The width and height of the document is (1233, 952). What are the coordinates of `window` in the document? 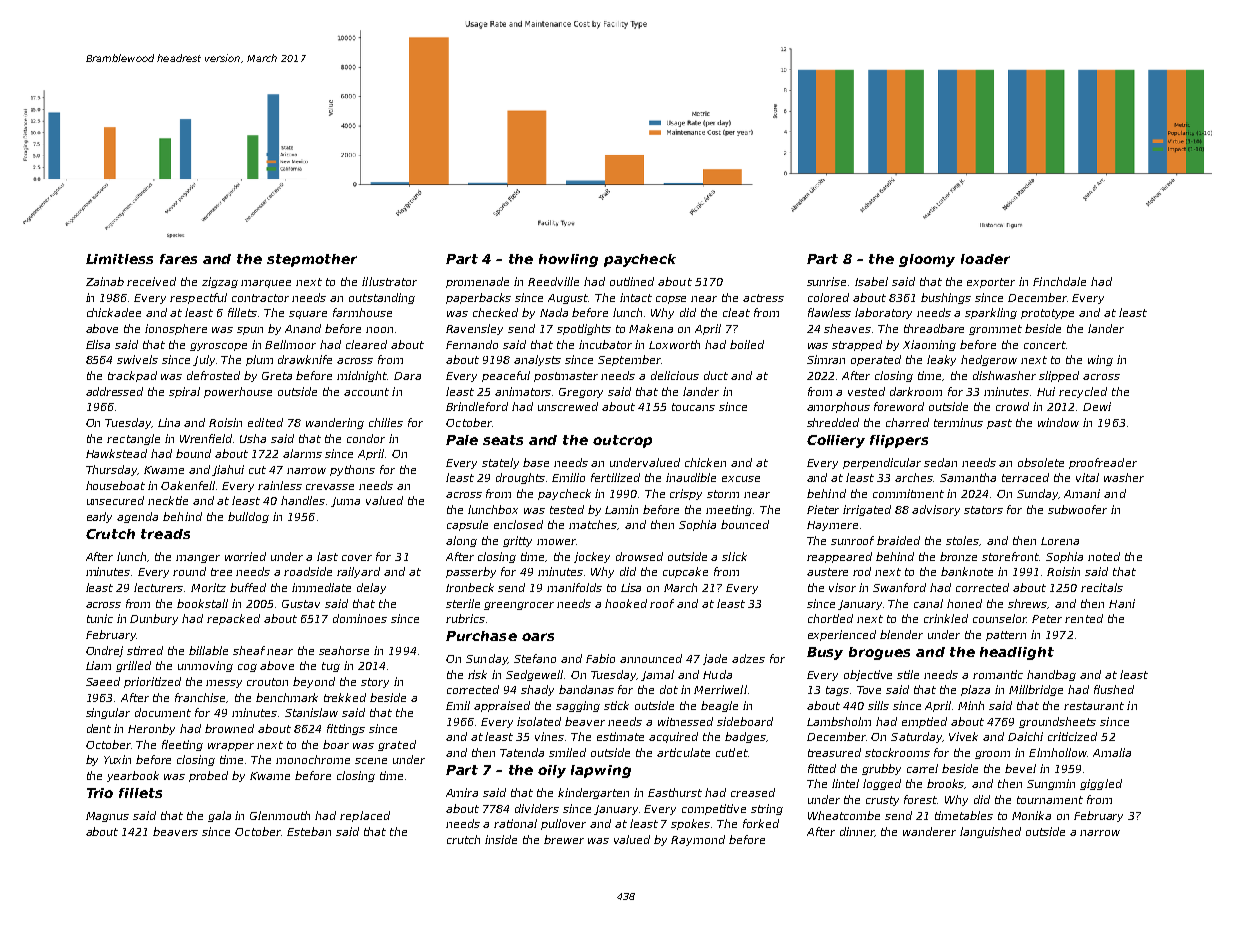 It's located at (1058, 422).
